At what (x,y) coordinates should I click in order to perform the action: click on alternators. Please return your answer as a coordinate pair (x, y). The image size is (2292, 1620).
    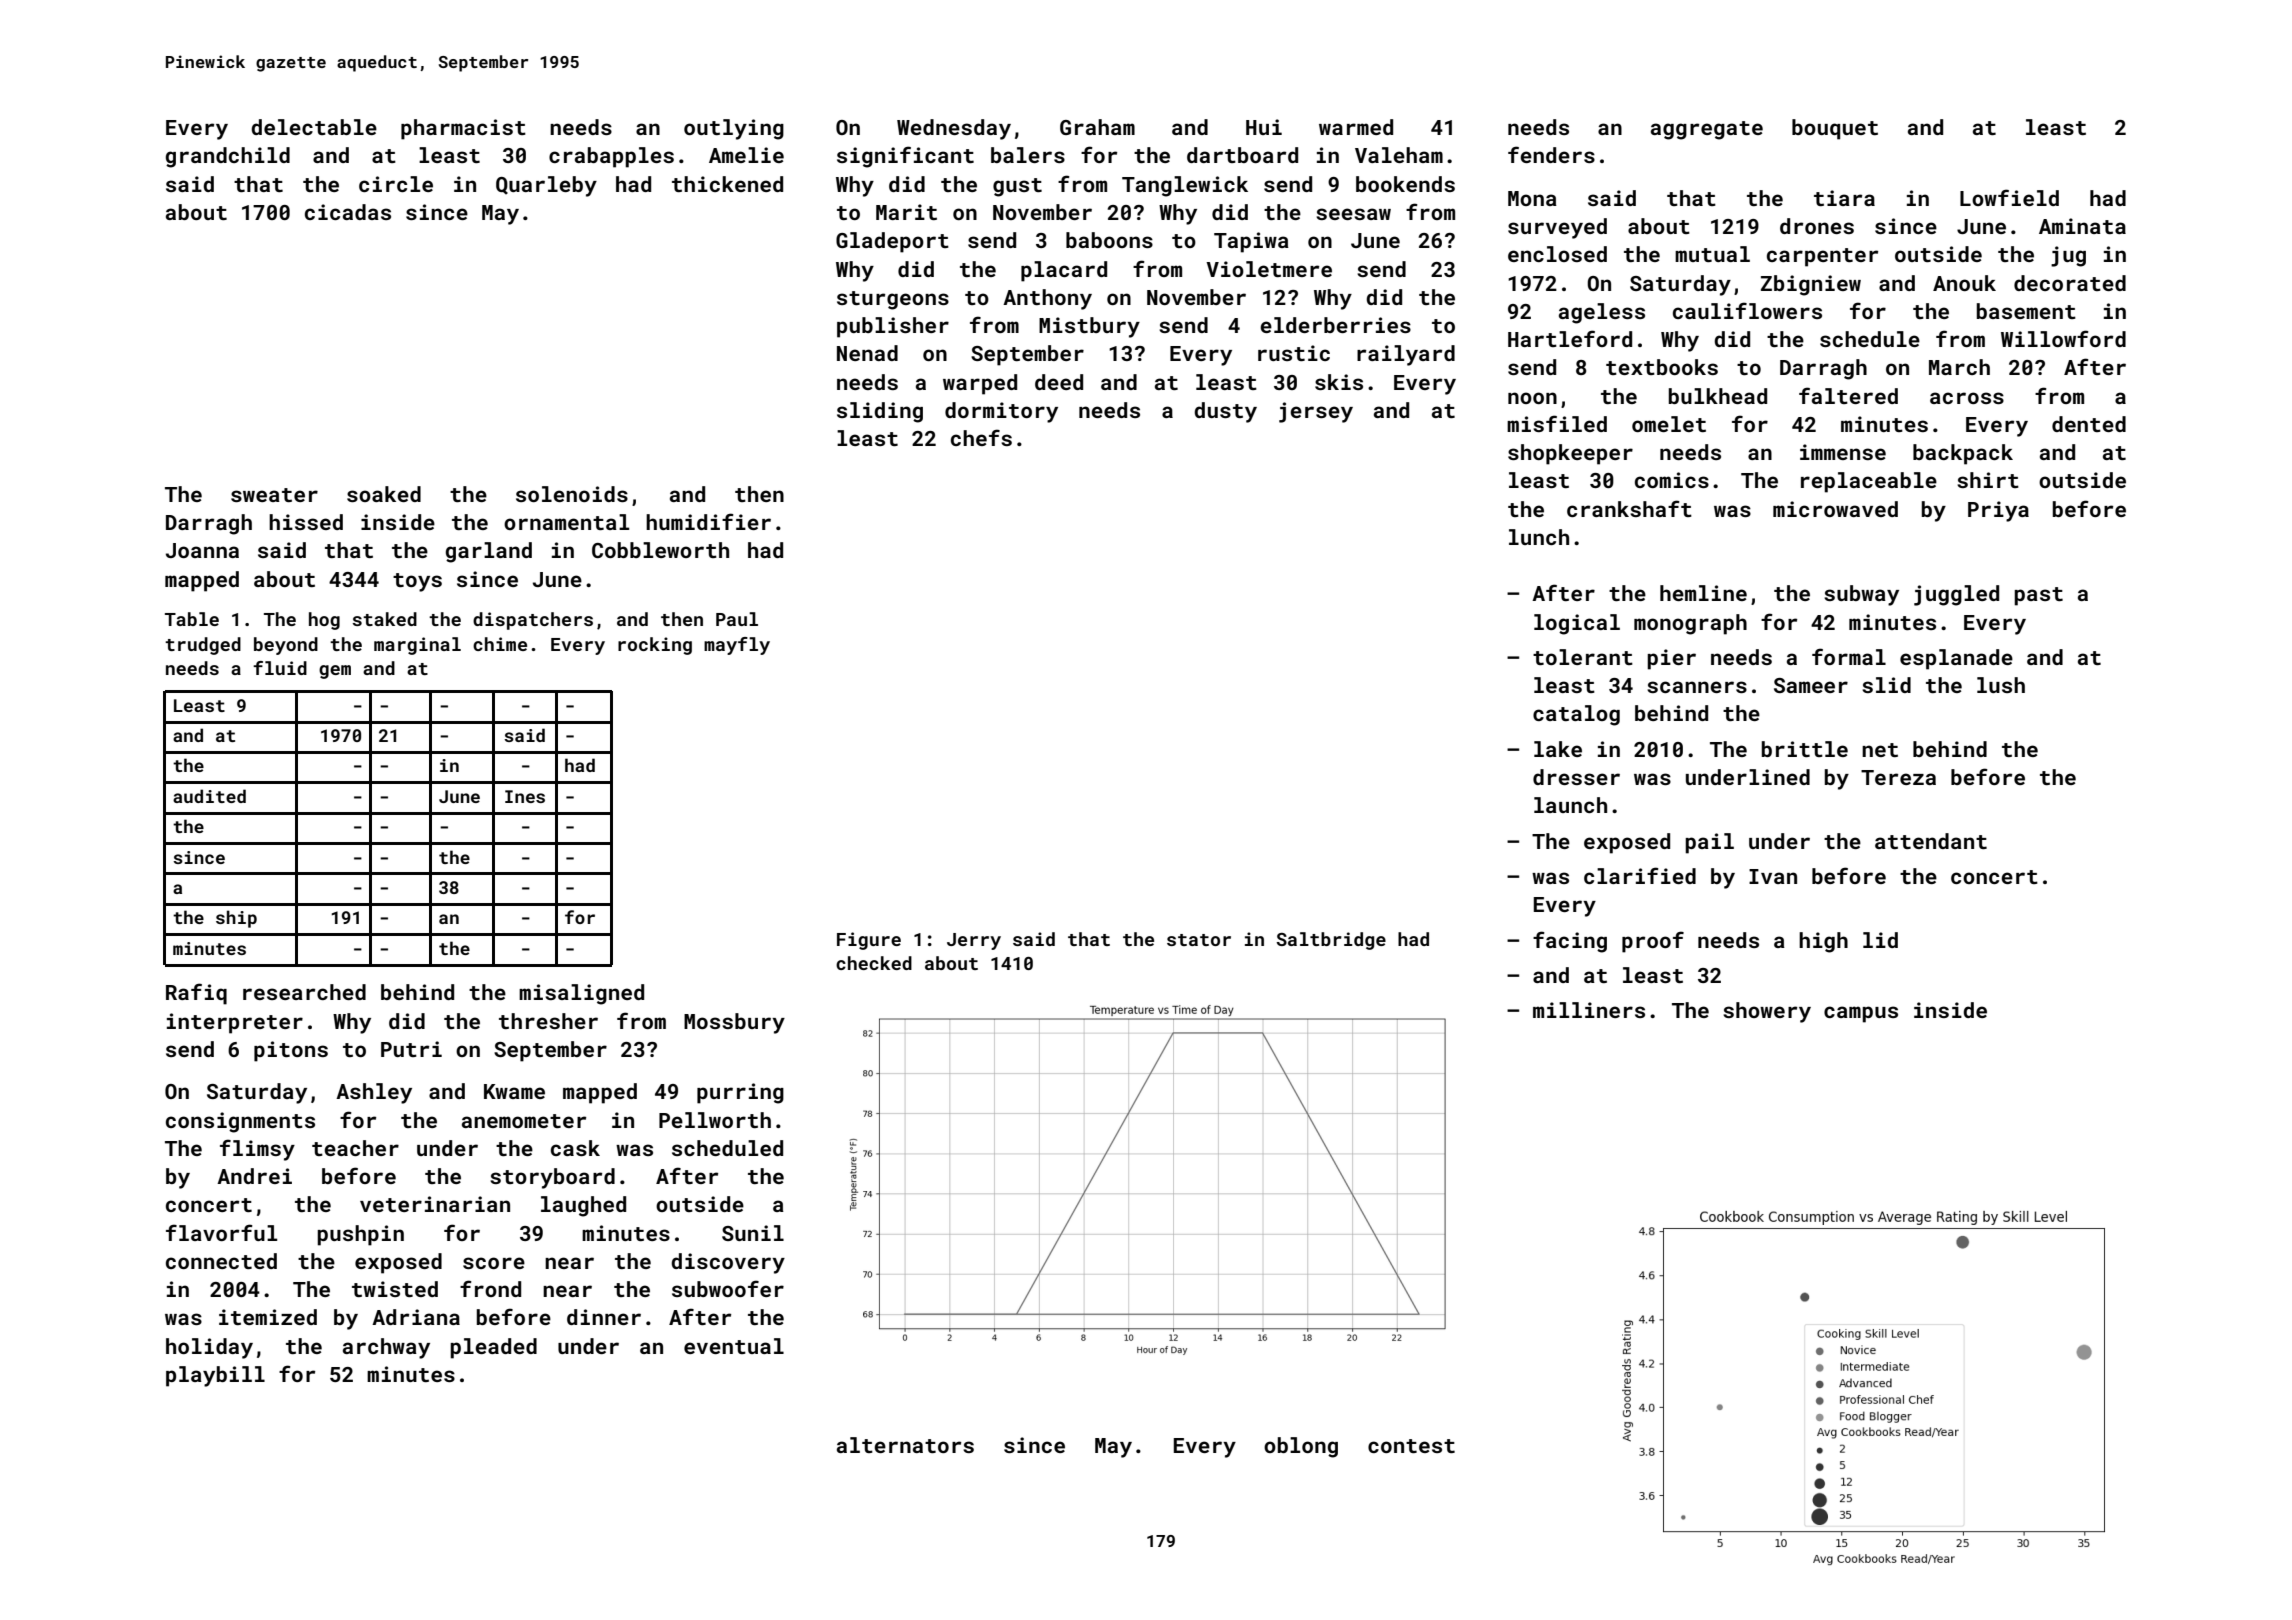
    Looking at the image, I should click on (905, 1445).
